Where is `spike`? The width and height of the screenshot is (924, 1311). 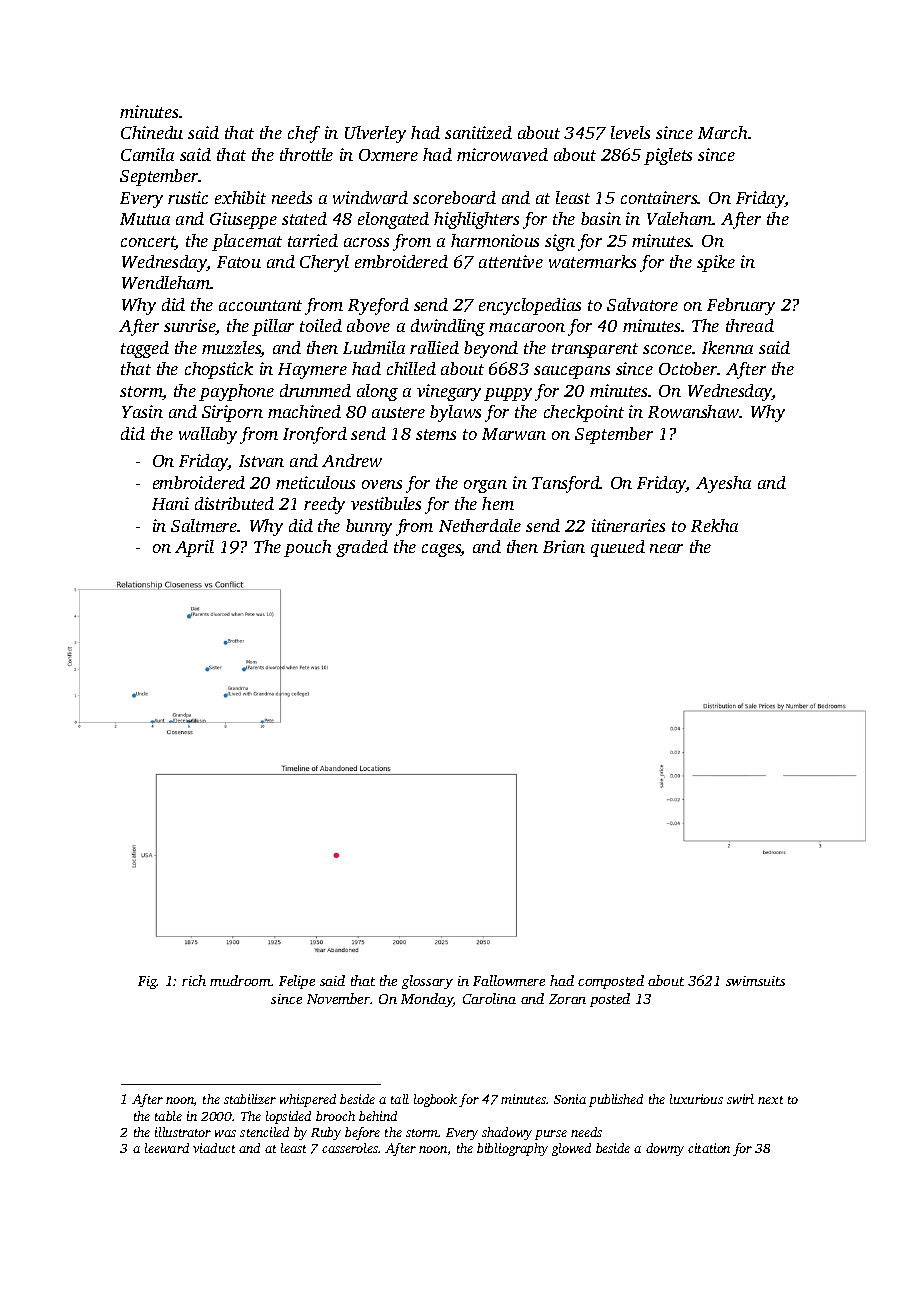 spike is located at coordinates (716, 263).
